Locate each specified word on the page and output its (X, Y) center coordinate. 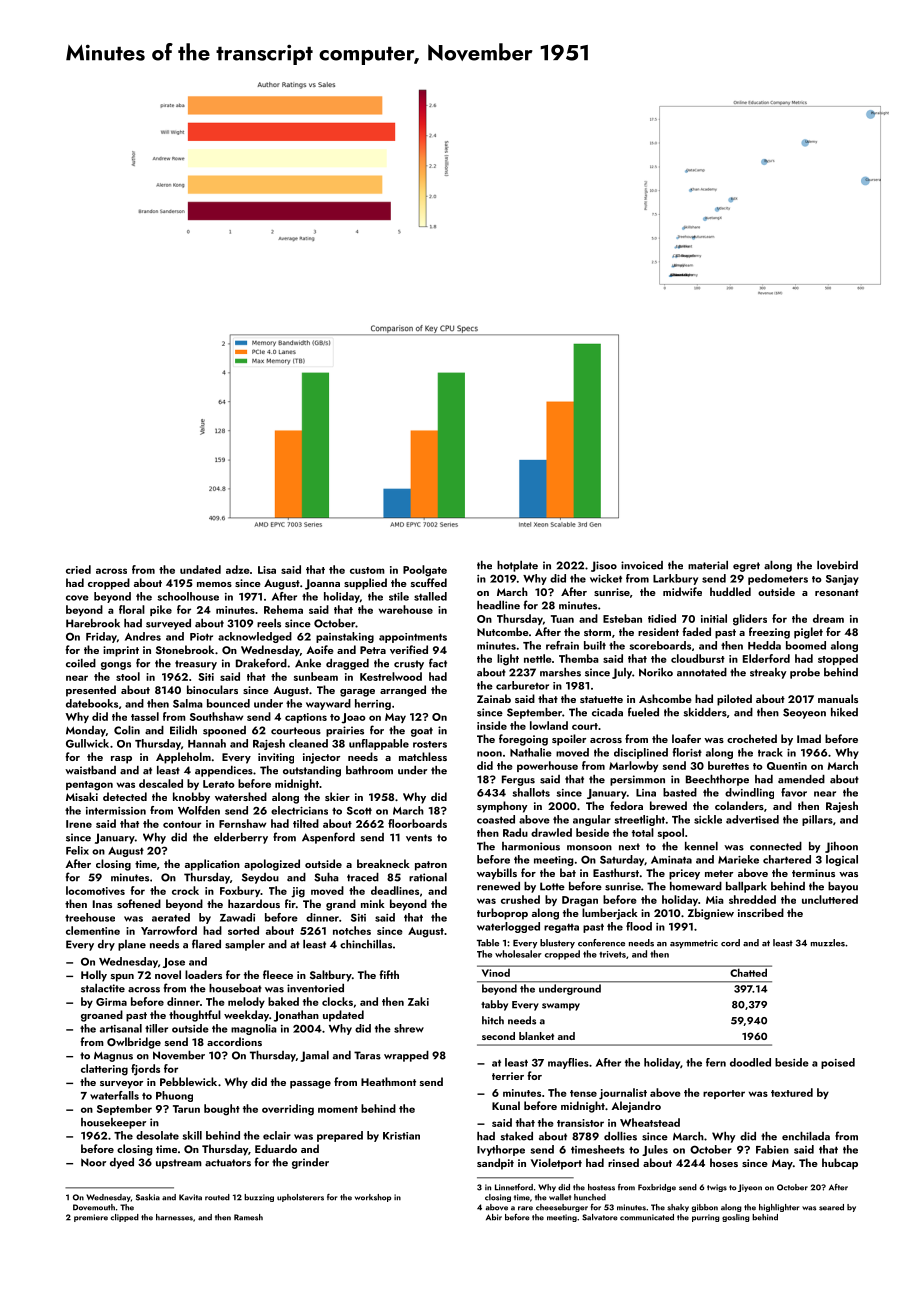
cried (78, 569)
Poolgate (425, 571)
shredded (752, 899)
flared (206, 944)
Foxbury (240, 891)
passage (310, 1085)
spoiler (569, 740)
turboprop (502, 914)
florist (687, 752)
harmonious (531, 846)
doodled (750, 1062)
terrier (508, 1076)
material (708, 565)
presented (91, 691)
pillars (817, 820)
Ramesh (248, 1217)
